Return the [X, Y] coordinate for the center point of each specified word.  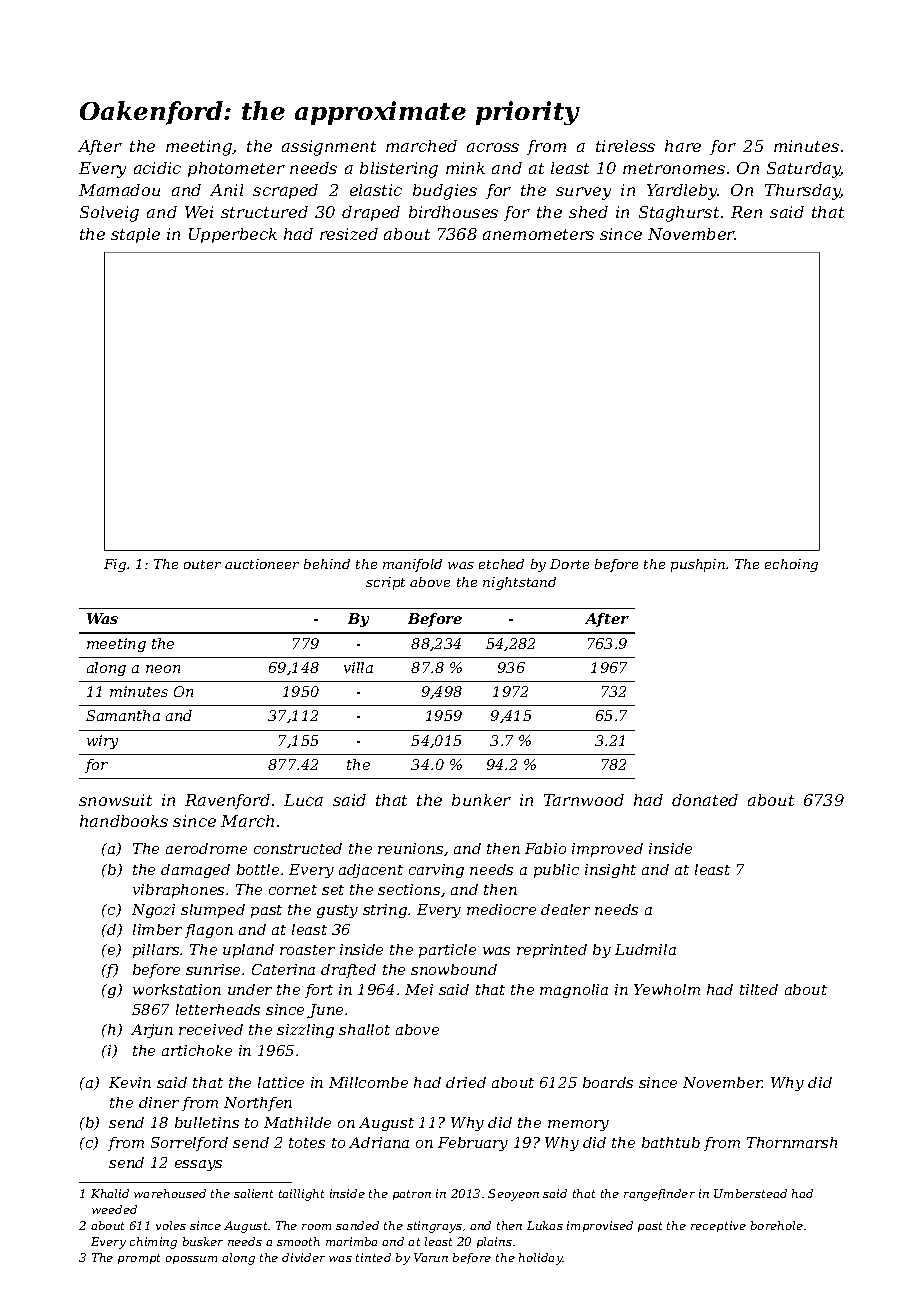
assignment [329, 148]
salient [253, 1193]
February [473, 1144]
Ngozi [153, 911]
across [493, 147]
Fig [115, 565]
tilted [759, 989]
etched [501, 564]
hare [683, 146]
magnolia [574, 991]
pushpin [698, 565]
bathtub [671, 1142]
